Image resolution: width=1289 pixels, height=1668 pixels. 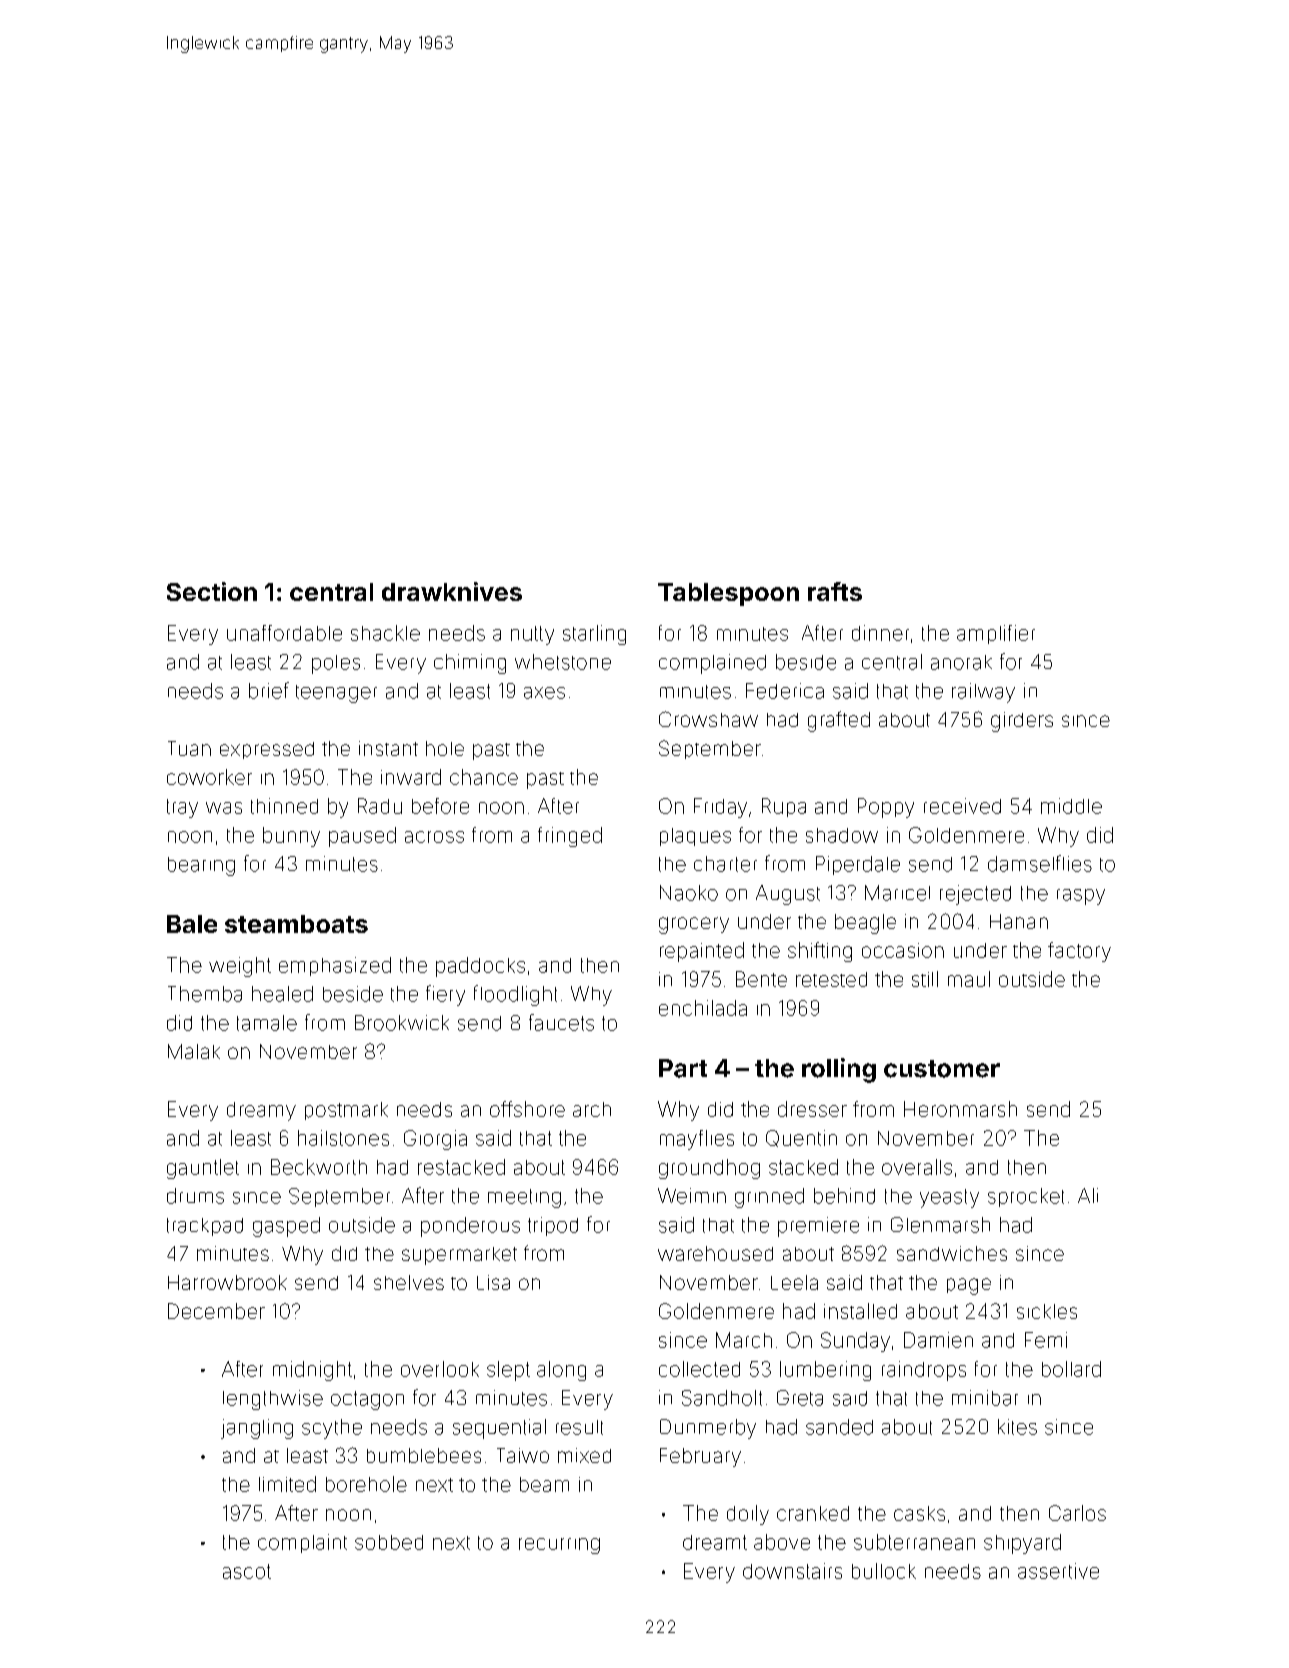 I want to click on Piperdale, so click(x=858, y=865).
